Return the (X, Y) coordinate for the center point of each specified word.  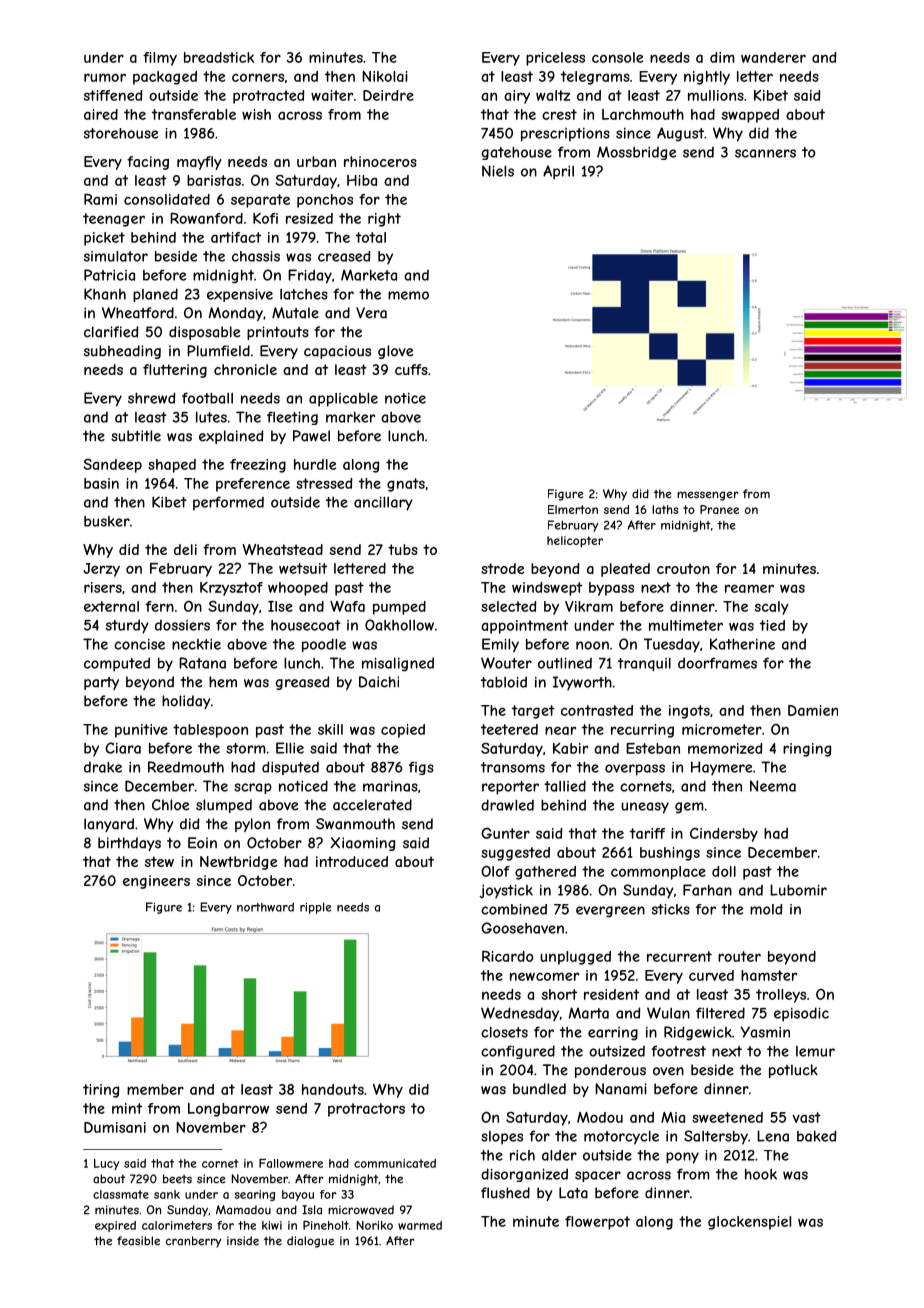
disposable (204, 333)
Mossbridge (636, 153)
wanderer (773, 57)
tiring (101, 1091)
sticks (671, 909)
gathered (545, 873)
